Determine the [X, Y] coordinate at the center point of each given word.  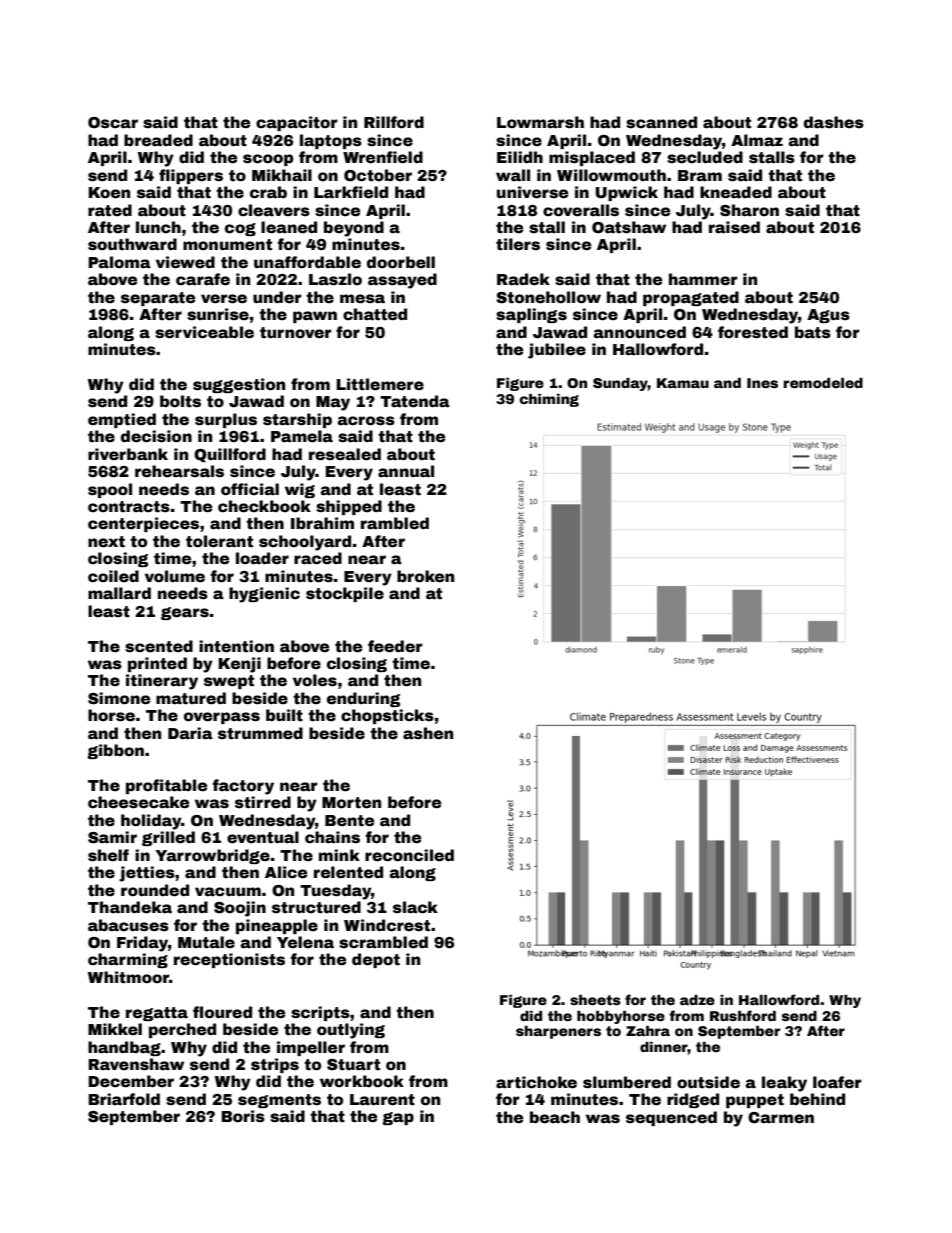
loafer [837, 1082]
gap [398, 1118]
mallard [119, 593]
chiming [549, 400]
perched [182, 1030]
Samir [112, 837]
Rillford [394, 122]
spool [110, 490]
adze [697, 1000]
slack [415, 907]
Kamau [683, 383]
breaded [158, 140]
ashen [428, 733]
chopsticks [387, 716]
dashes [834, 122]
